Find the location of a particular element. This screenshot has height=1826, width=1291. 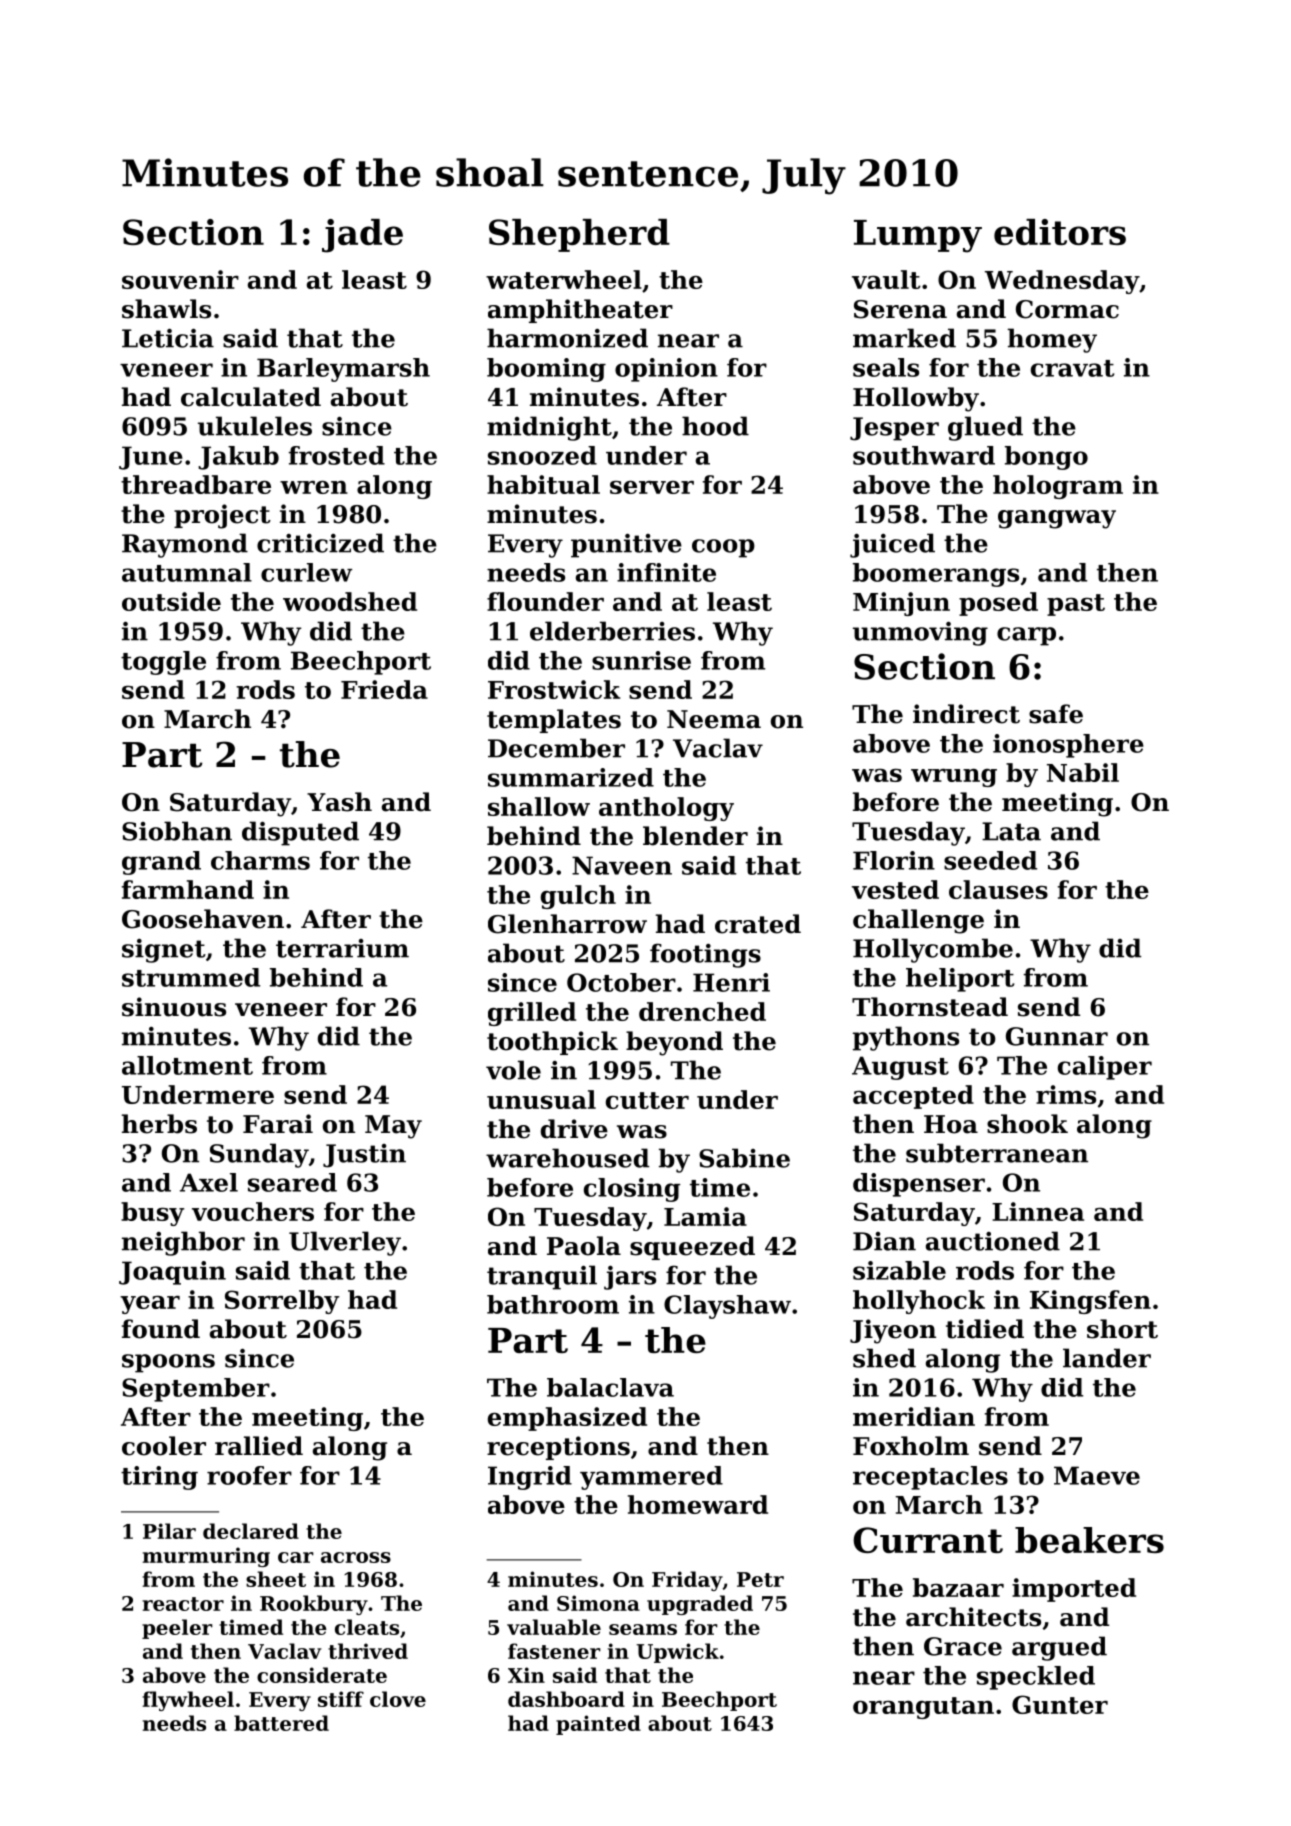

project is located at coordinates (222, 516).
